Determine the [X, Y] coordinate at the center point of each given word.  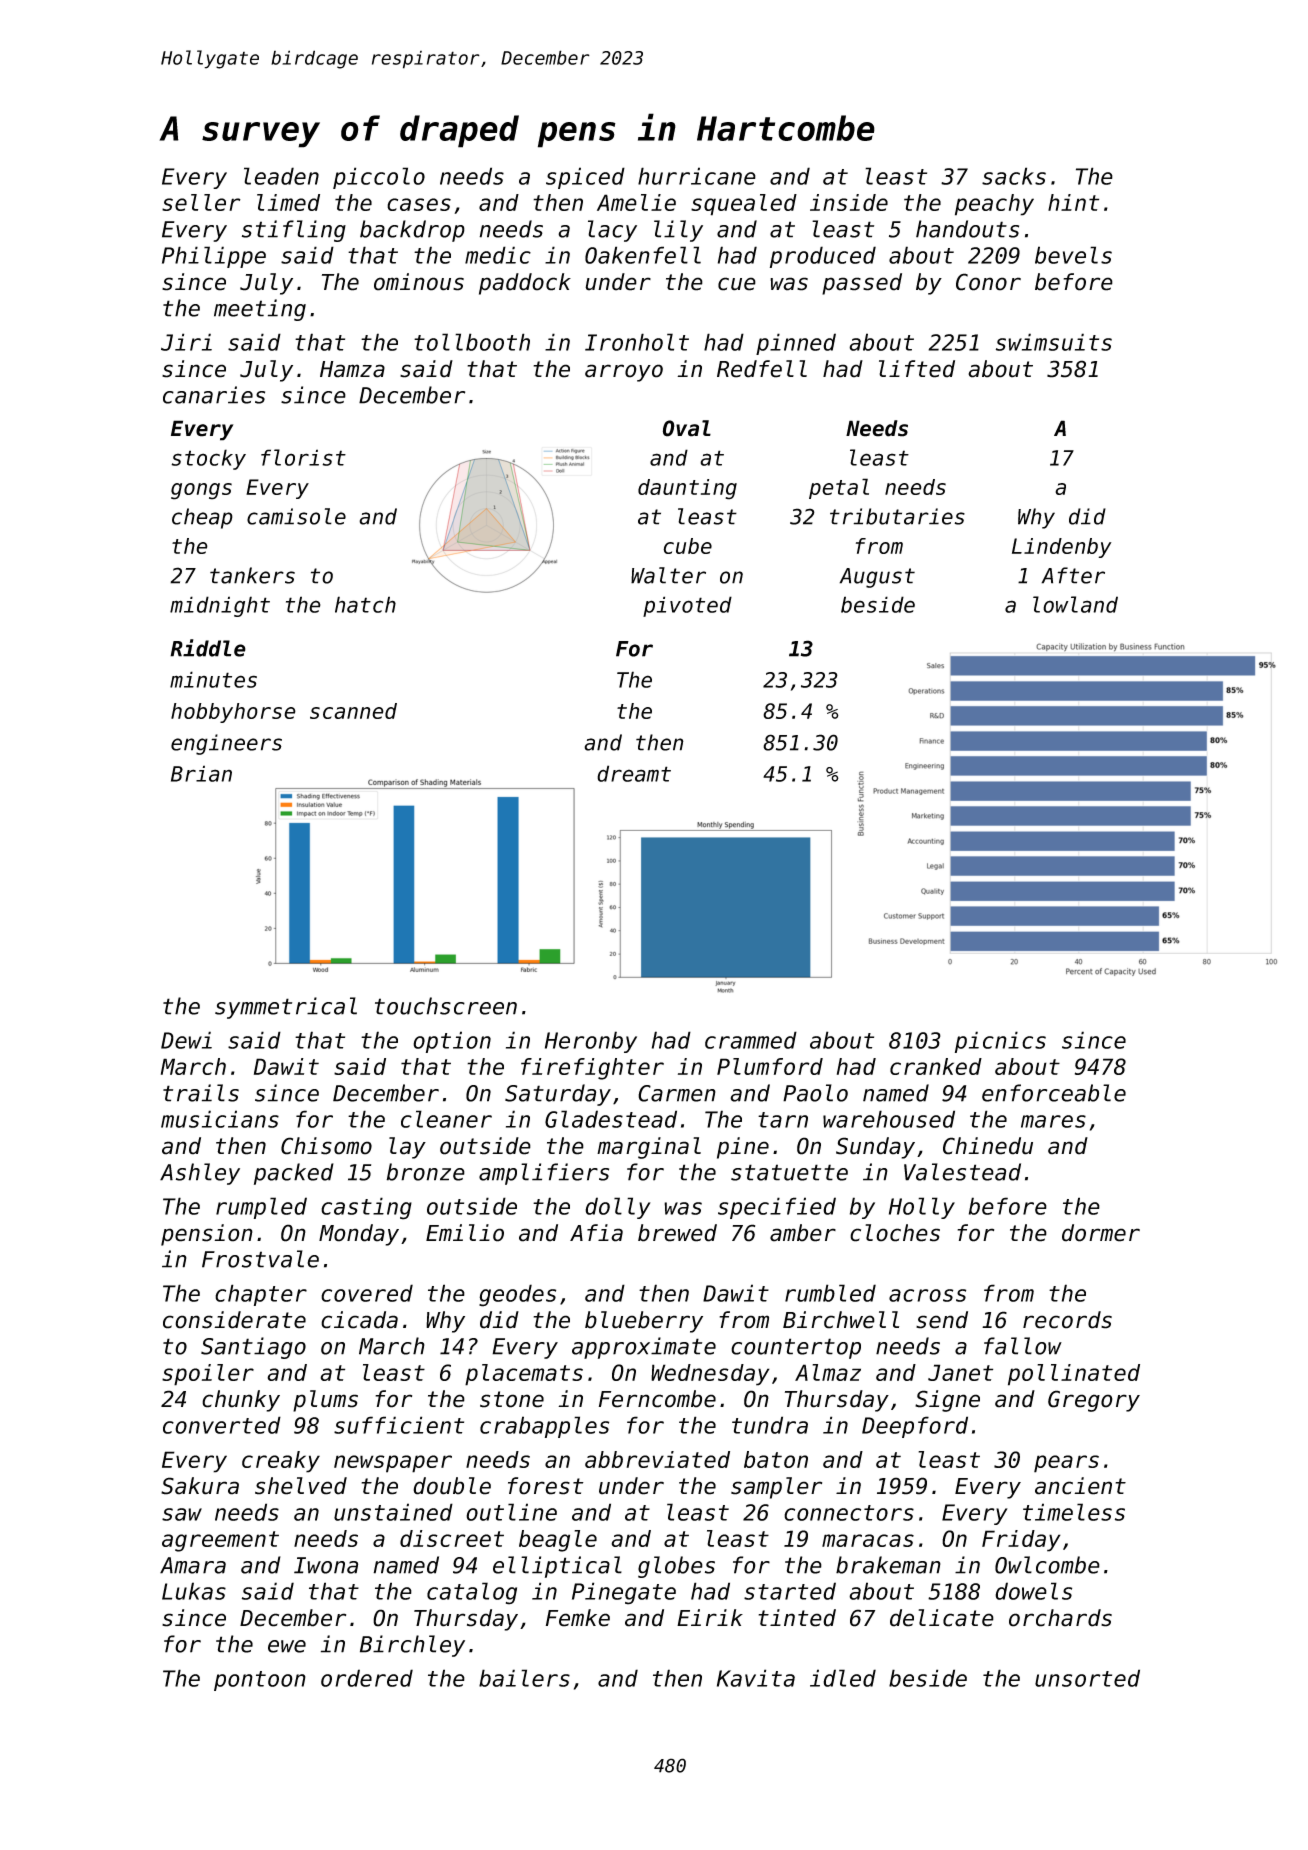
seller [201, 202]
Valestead [962, 1172]
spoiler [208, 1375]
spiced [585, 178]
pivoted [687, 606]
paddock [525, 284]
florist [303, 457]
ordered [367, 1678]
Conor [988, 282]
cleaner [446, 1119]
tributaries [897, 516]
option [452, 1042]
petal [839, 488]
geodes [517, 1295]
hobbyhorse [233, 713]
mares [1053, 1121]
